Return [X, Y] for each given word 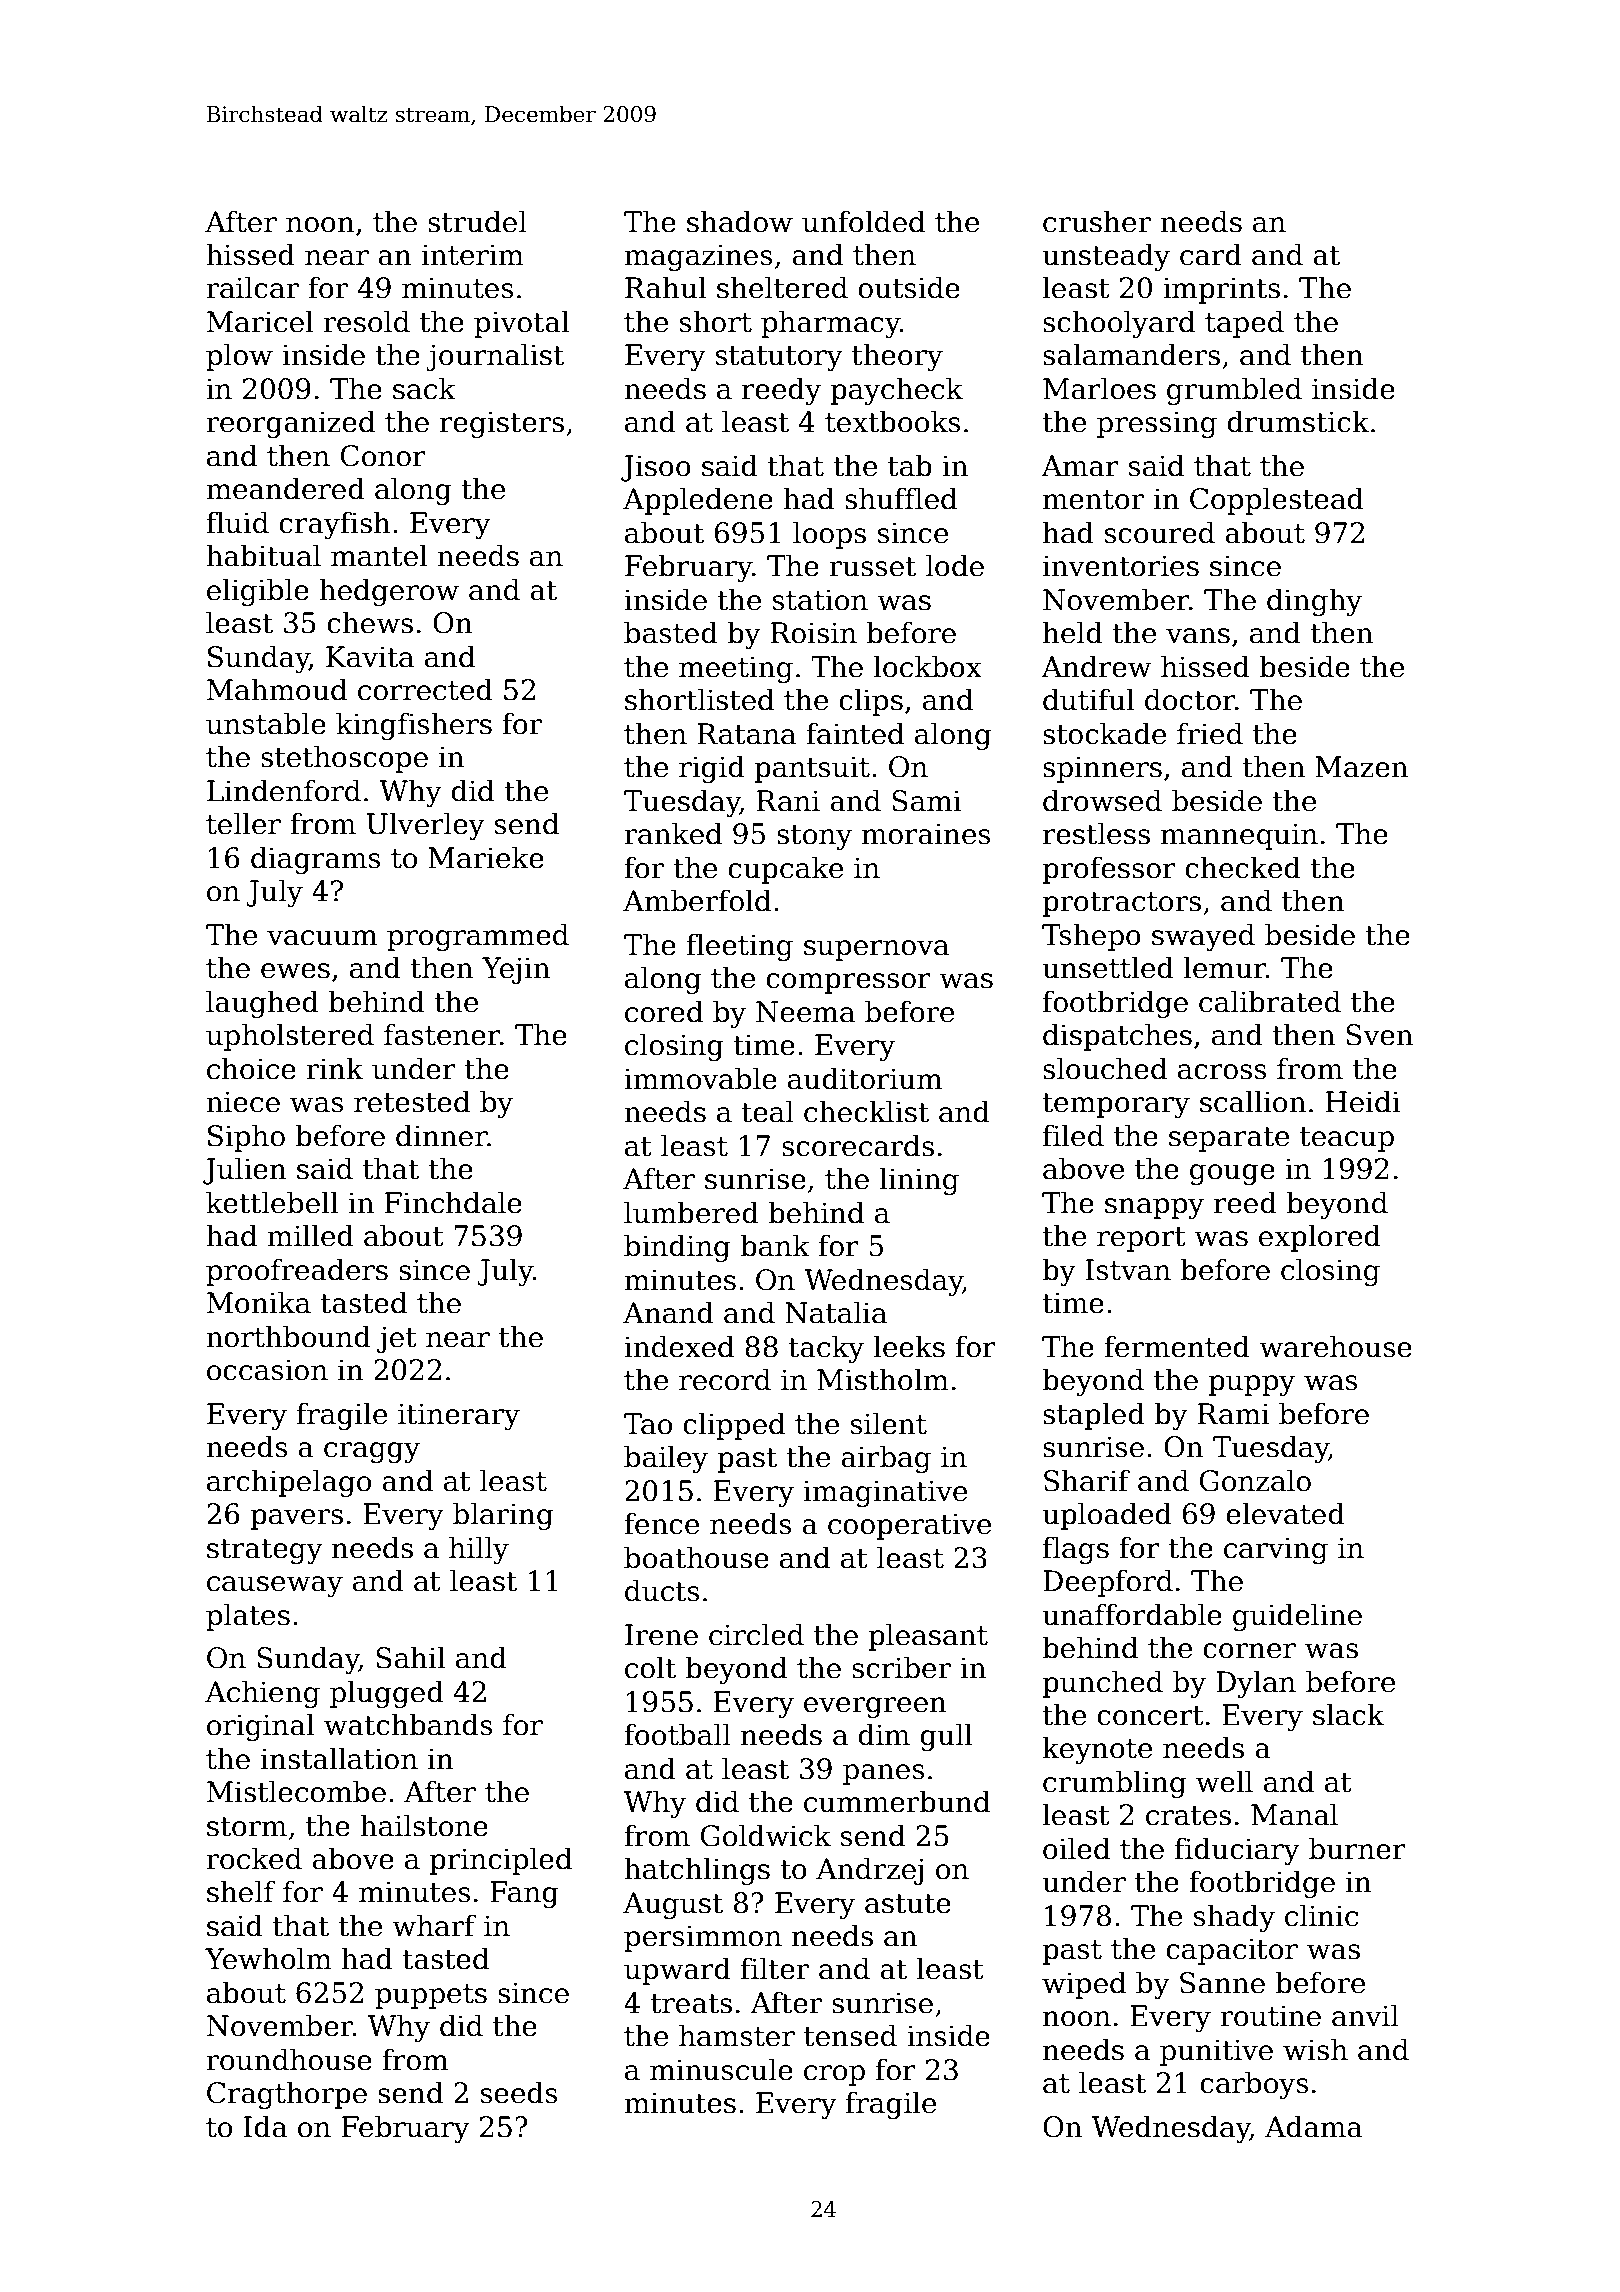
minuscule [721, 2069]
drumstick [1298, 421]
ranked [673, 833]
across [1222, 1072]
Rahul [665, 287]
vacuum [322, 938]
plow [239, 357]
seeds [519, 2092]
